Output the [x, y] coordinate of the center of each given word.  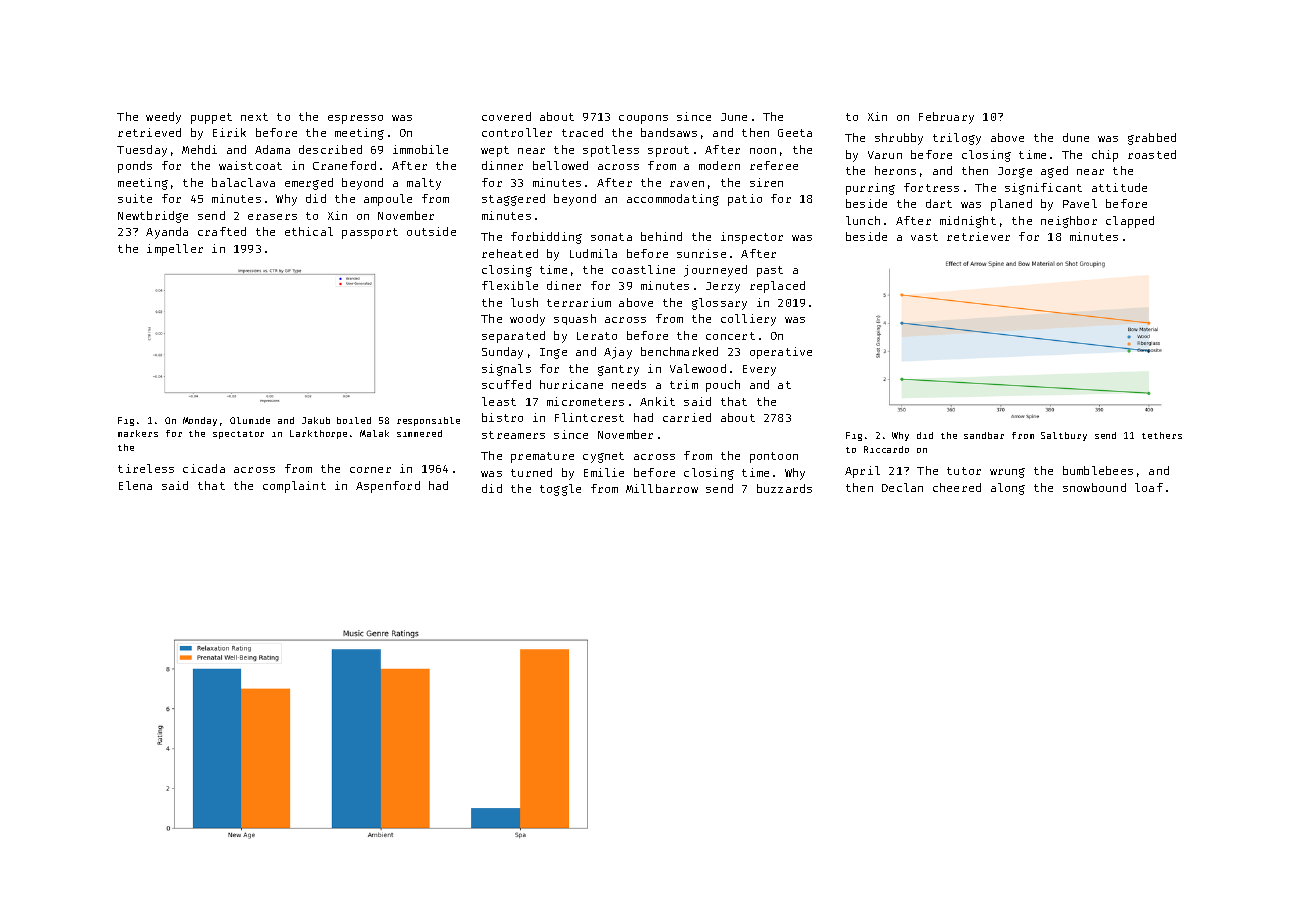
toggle [560, 490]
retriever [978, 236]
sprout [668, 151]
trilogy [957, 139]
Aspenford [388, 487]
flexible [510, 285]
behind [661, 236]
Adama [272, 149]
